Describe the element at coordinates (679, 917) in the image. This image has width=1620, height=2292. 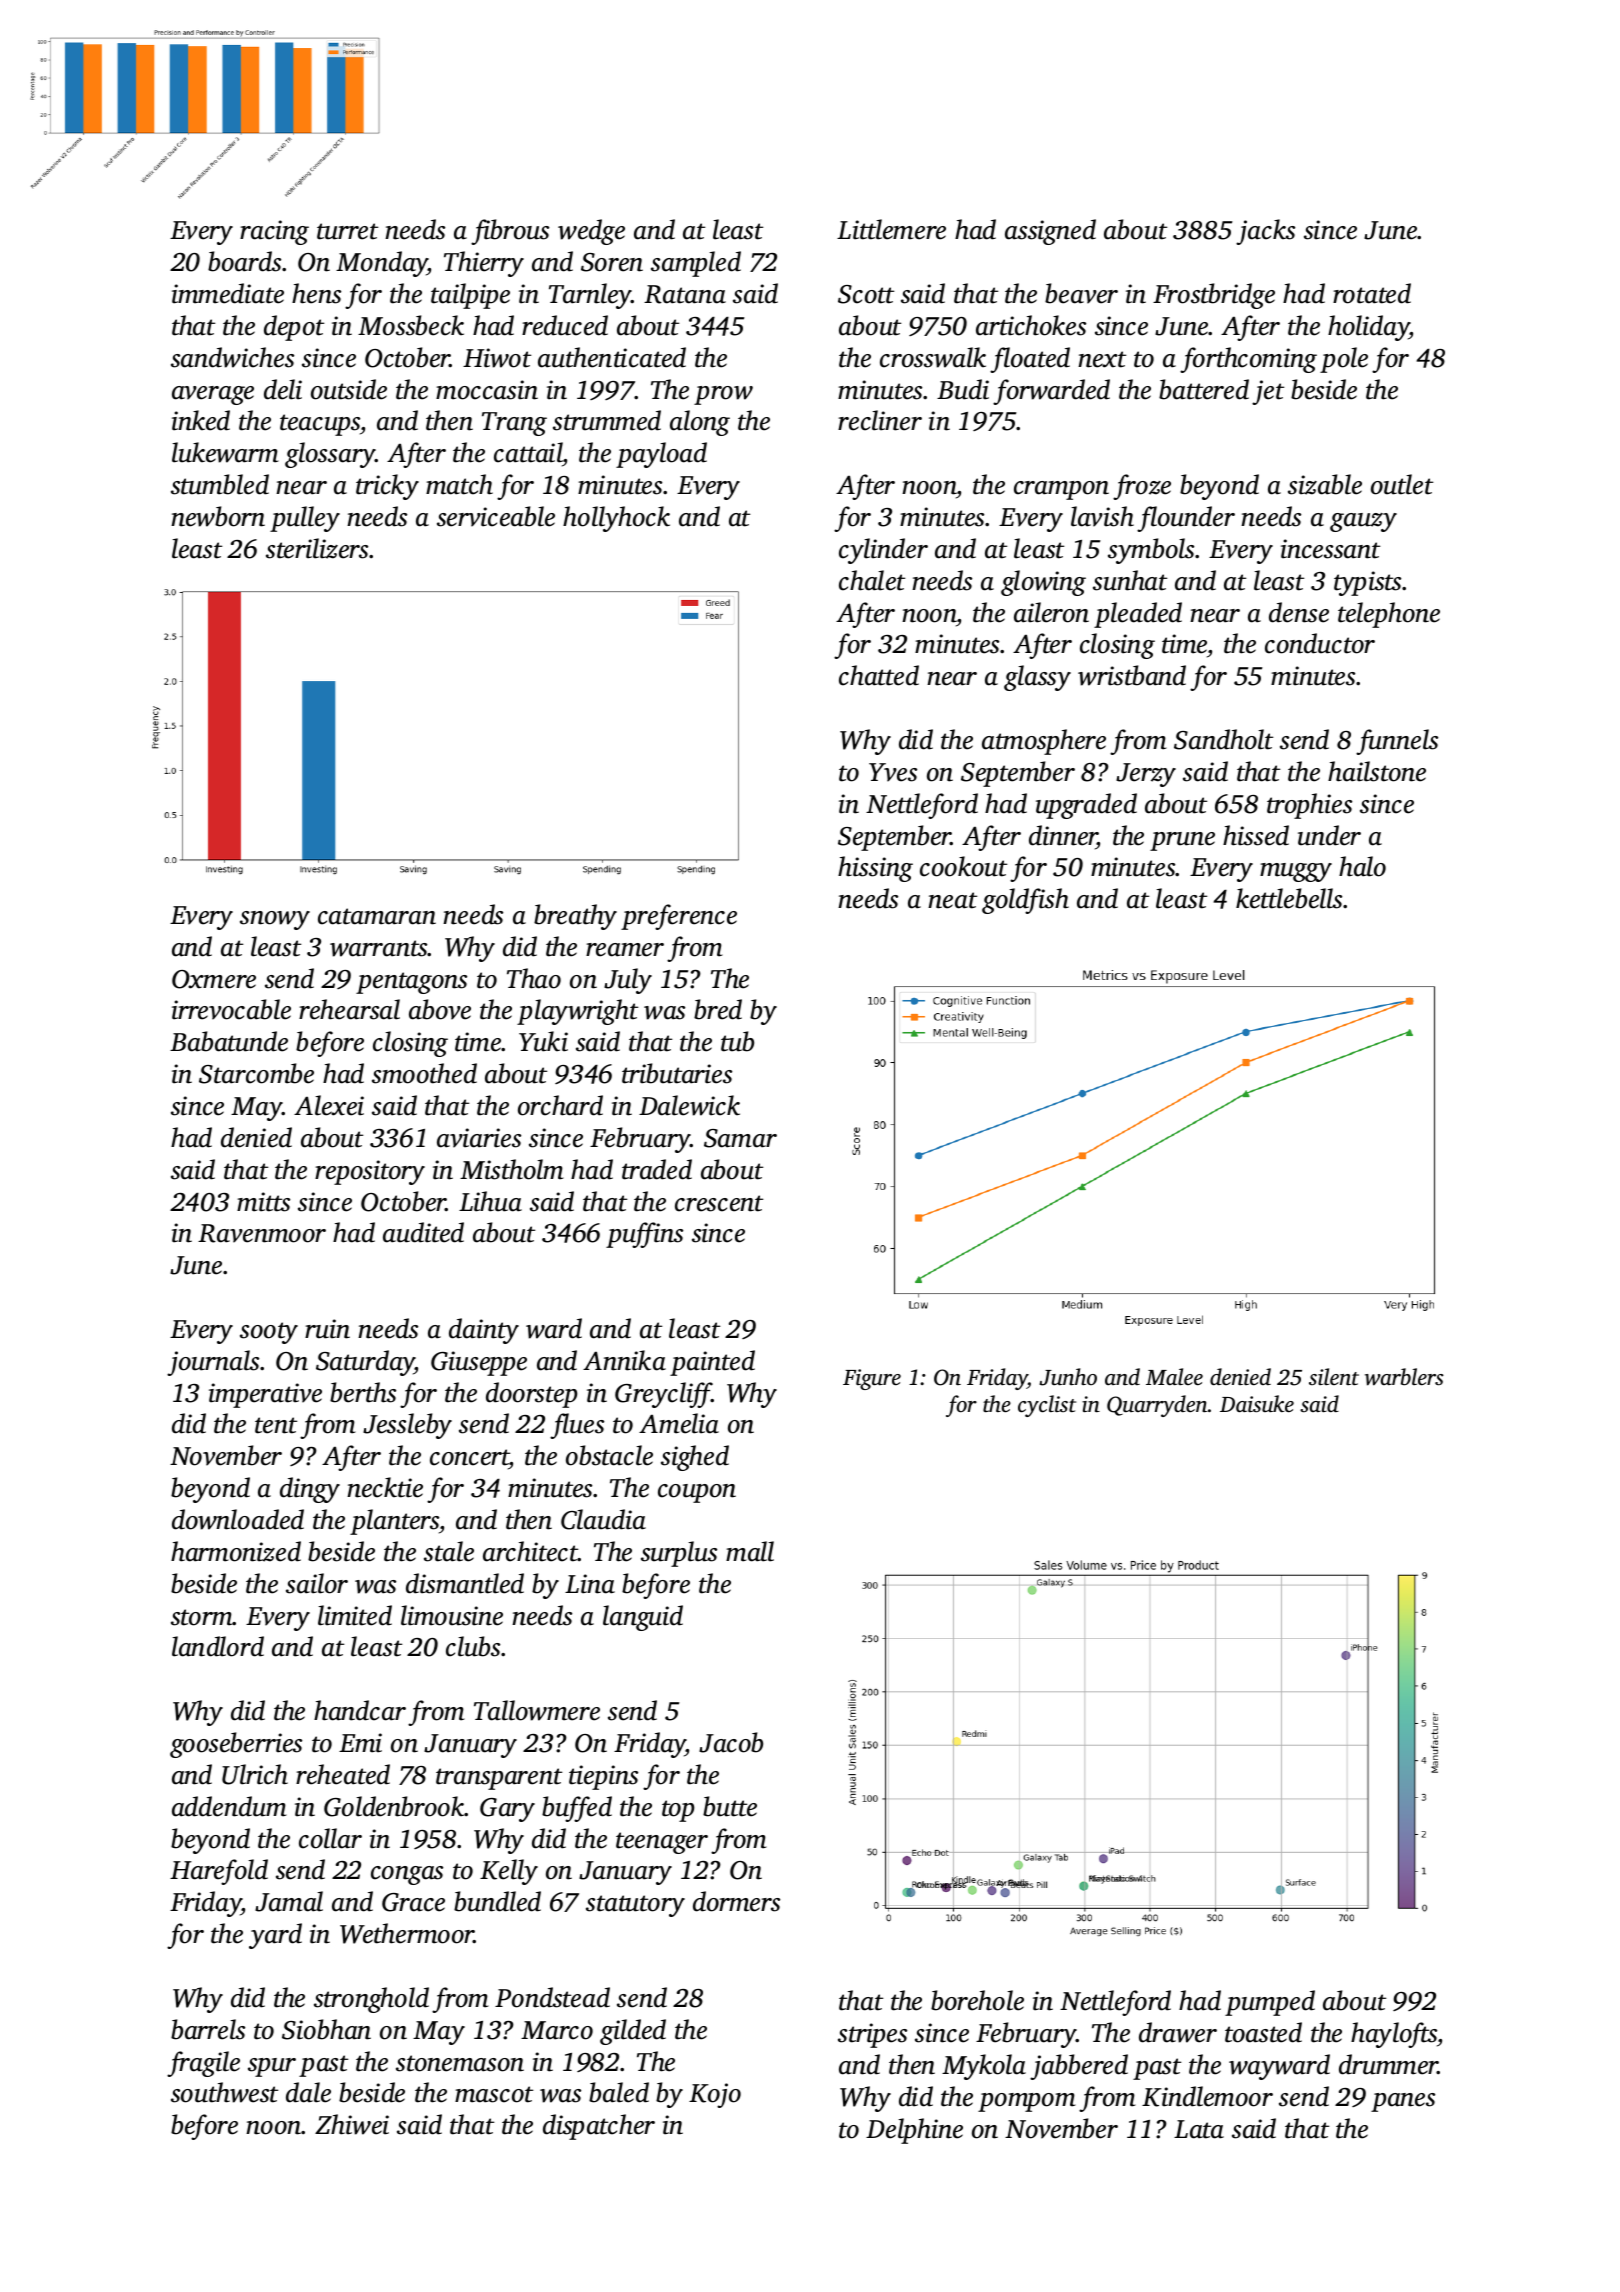
I see `preference` at that location.
